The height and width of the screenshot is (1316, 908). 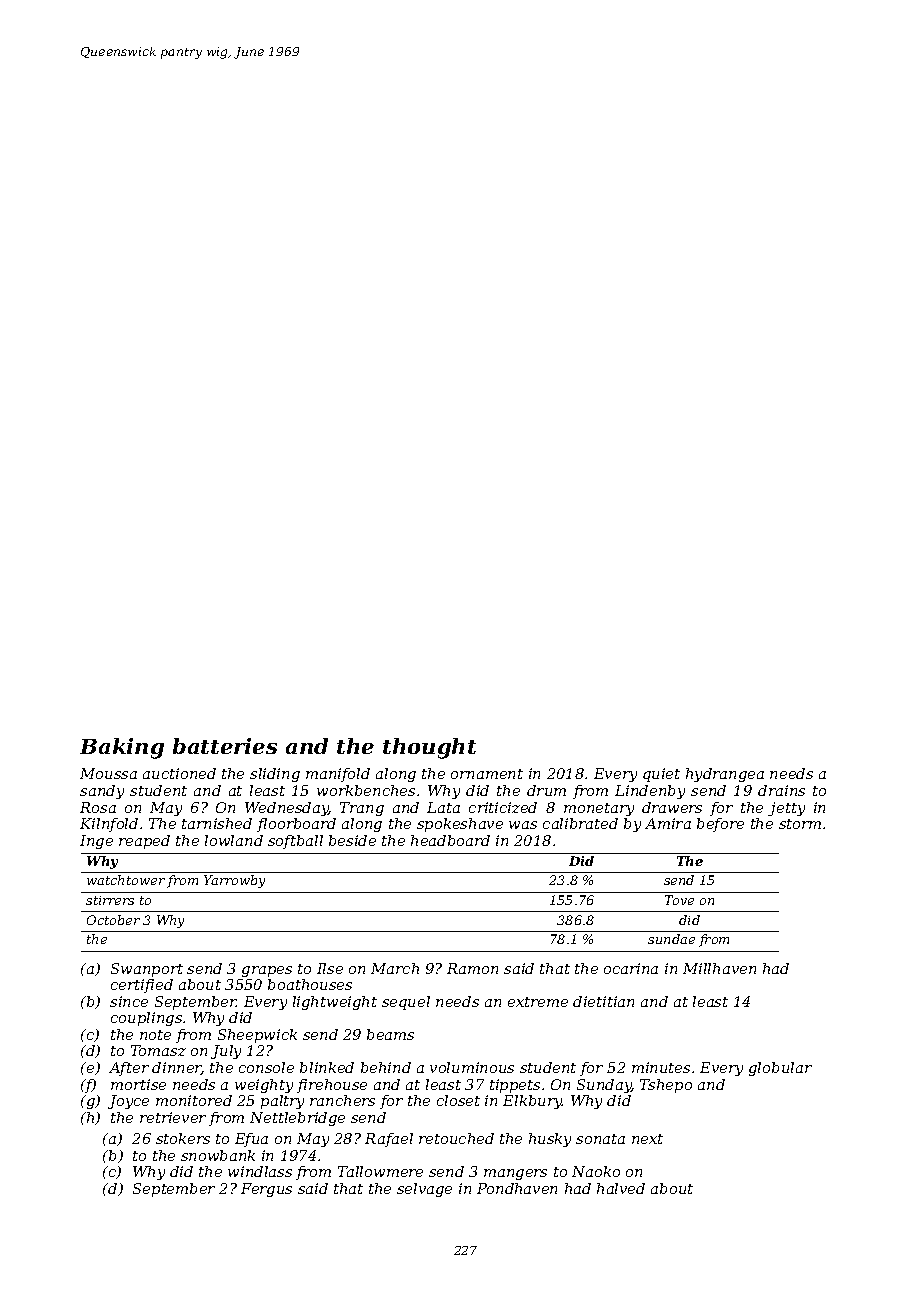 I want to click on softball, so click(x=295, y=842).
